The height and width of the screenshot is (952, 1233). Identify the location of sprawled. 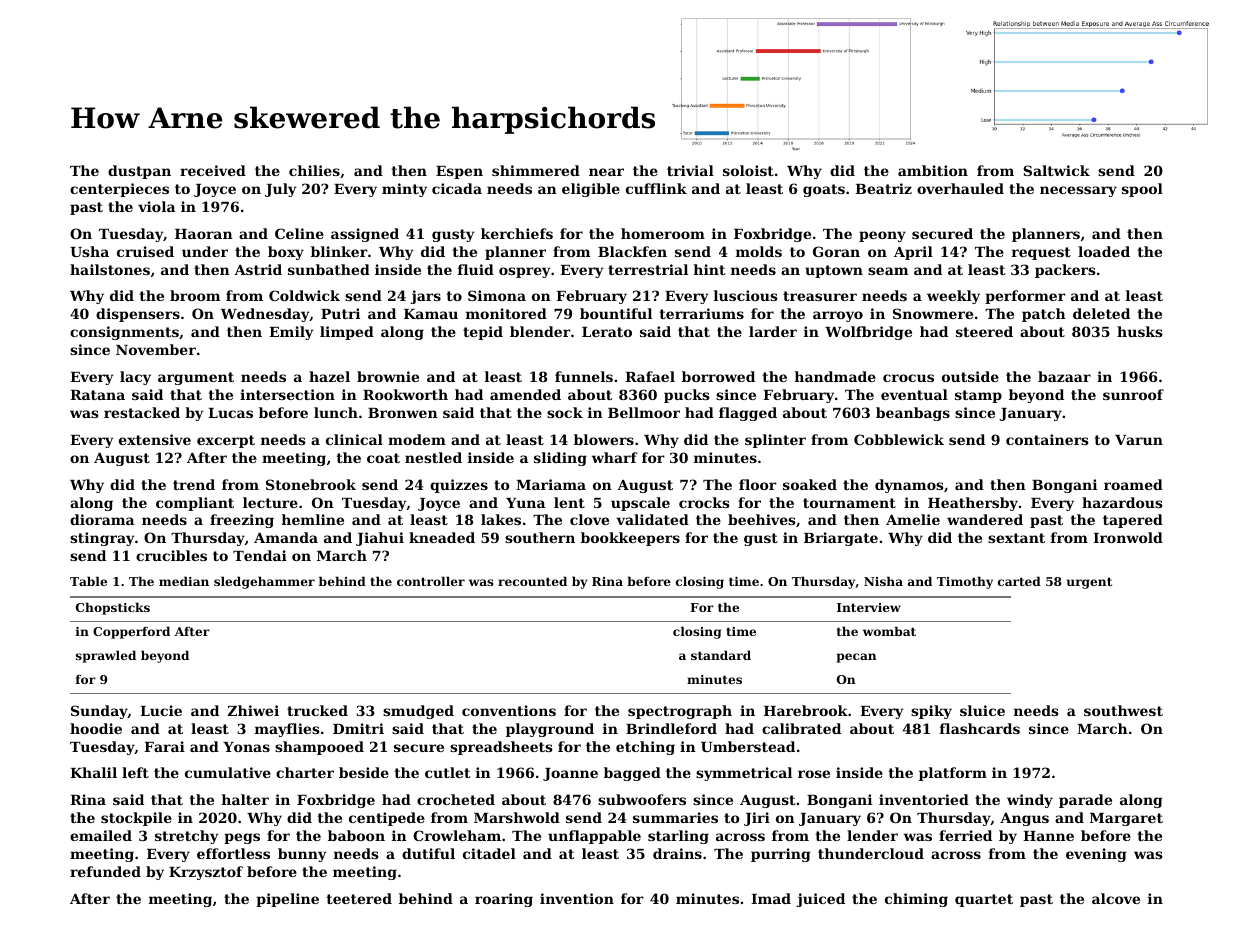
(106, 656).
